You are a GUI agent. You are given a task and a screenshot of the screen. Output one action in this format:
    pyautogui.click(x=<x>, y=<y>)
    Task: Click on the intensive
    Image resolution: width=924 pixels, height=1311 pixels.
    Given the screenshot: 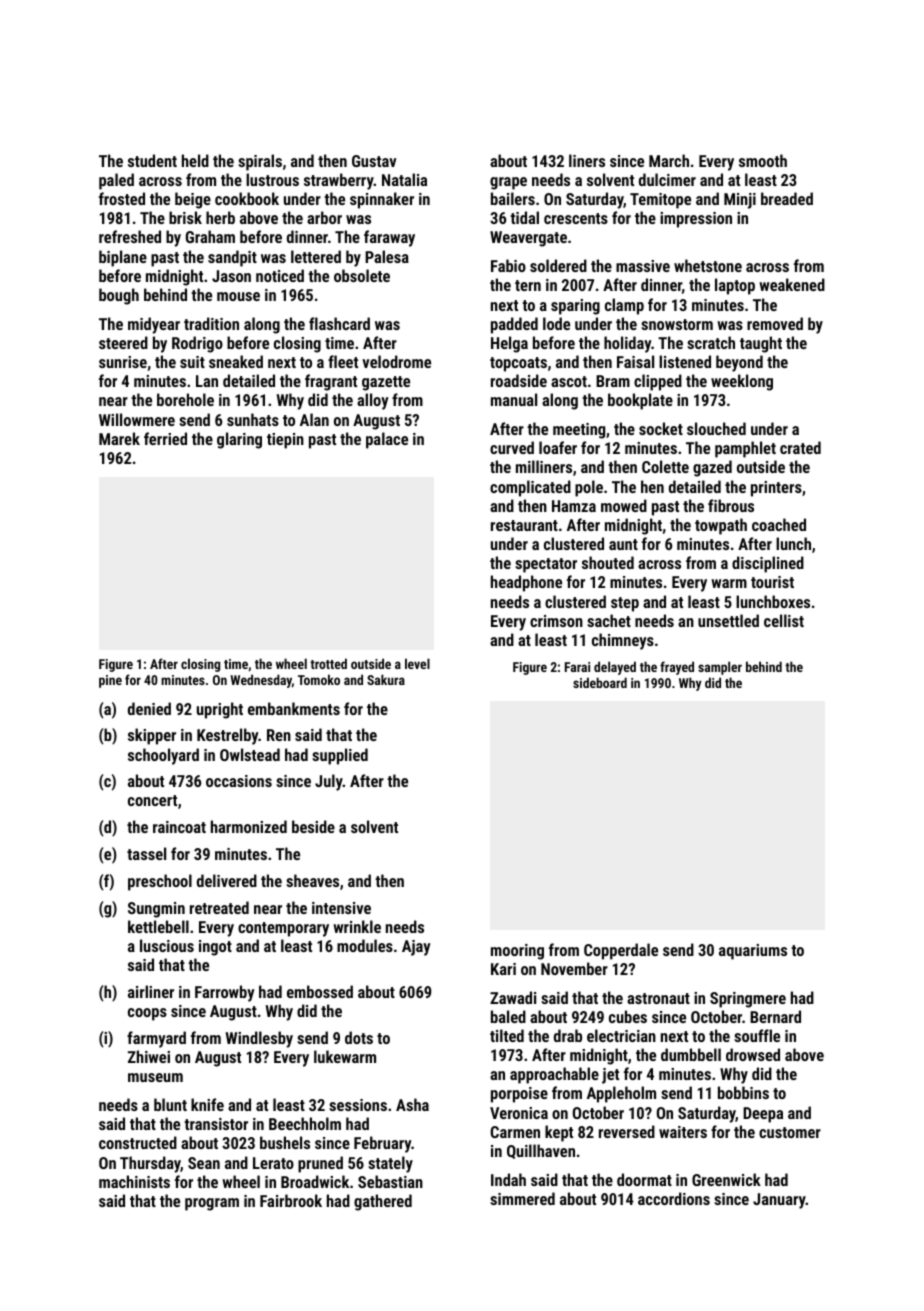 What is the action you would take?
    pyautogui.click(x=341, y=908)
